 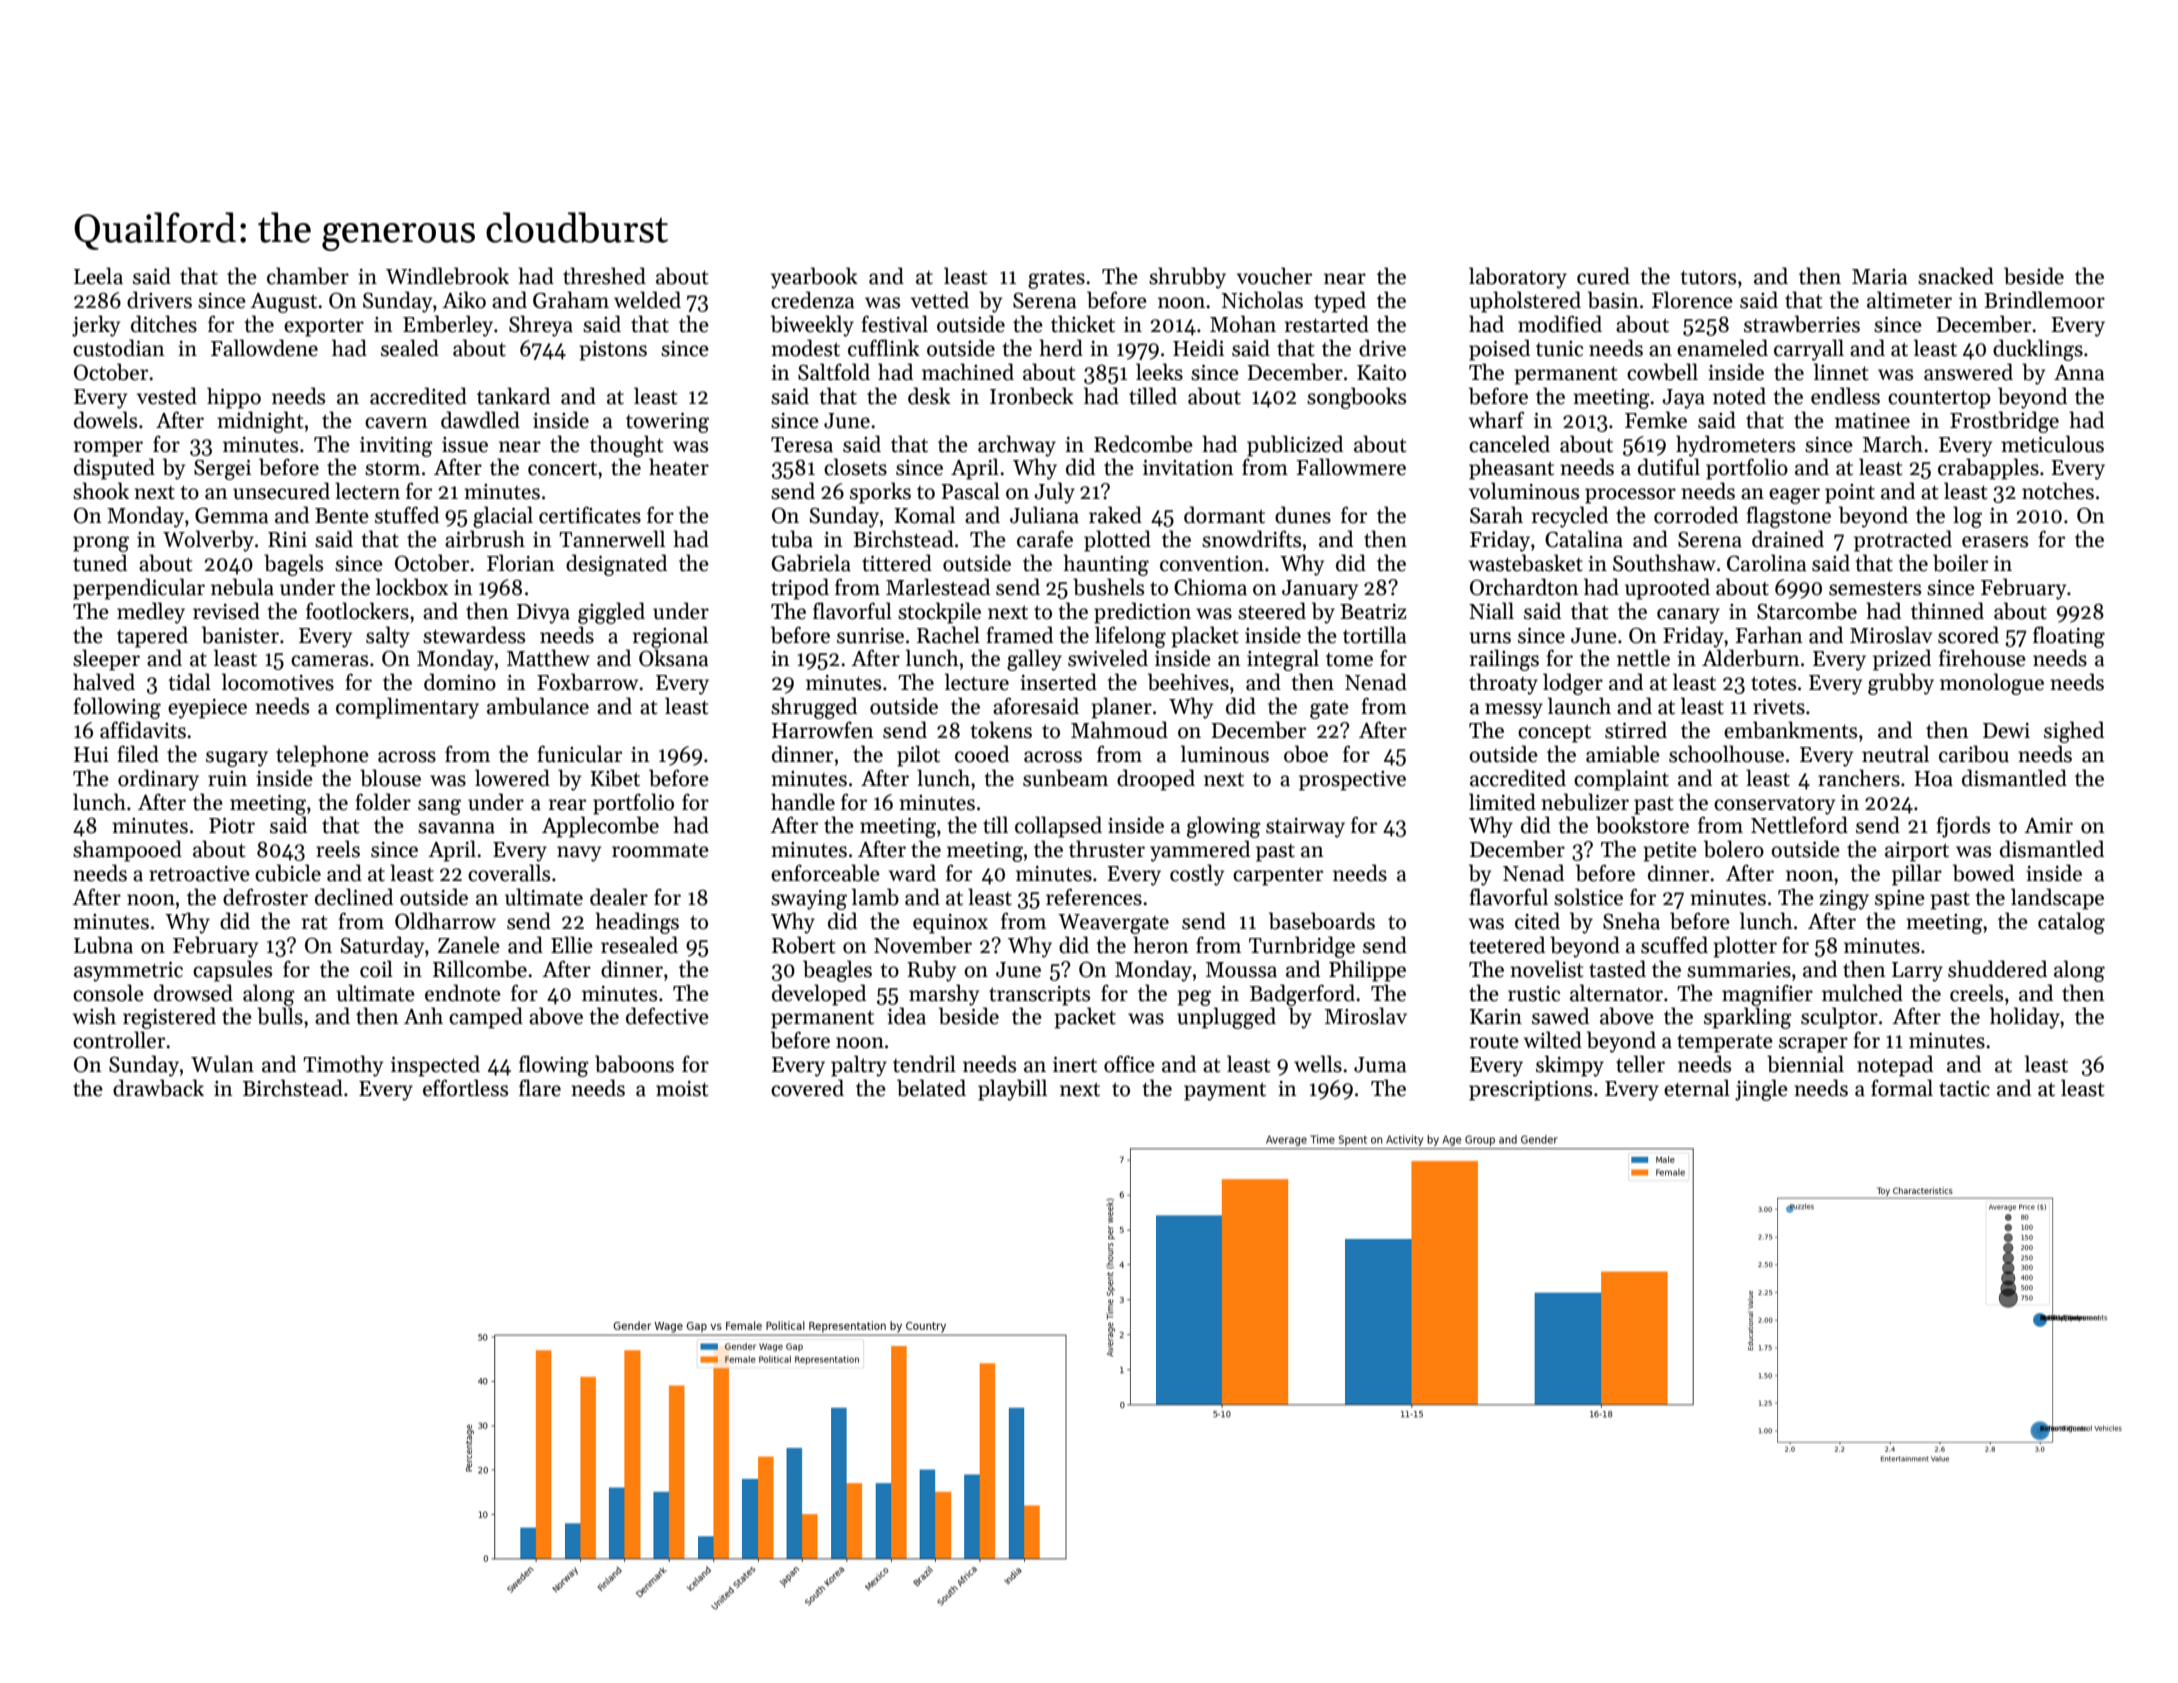 I want to click on yearbook, so click(x=814, y=278).
